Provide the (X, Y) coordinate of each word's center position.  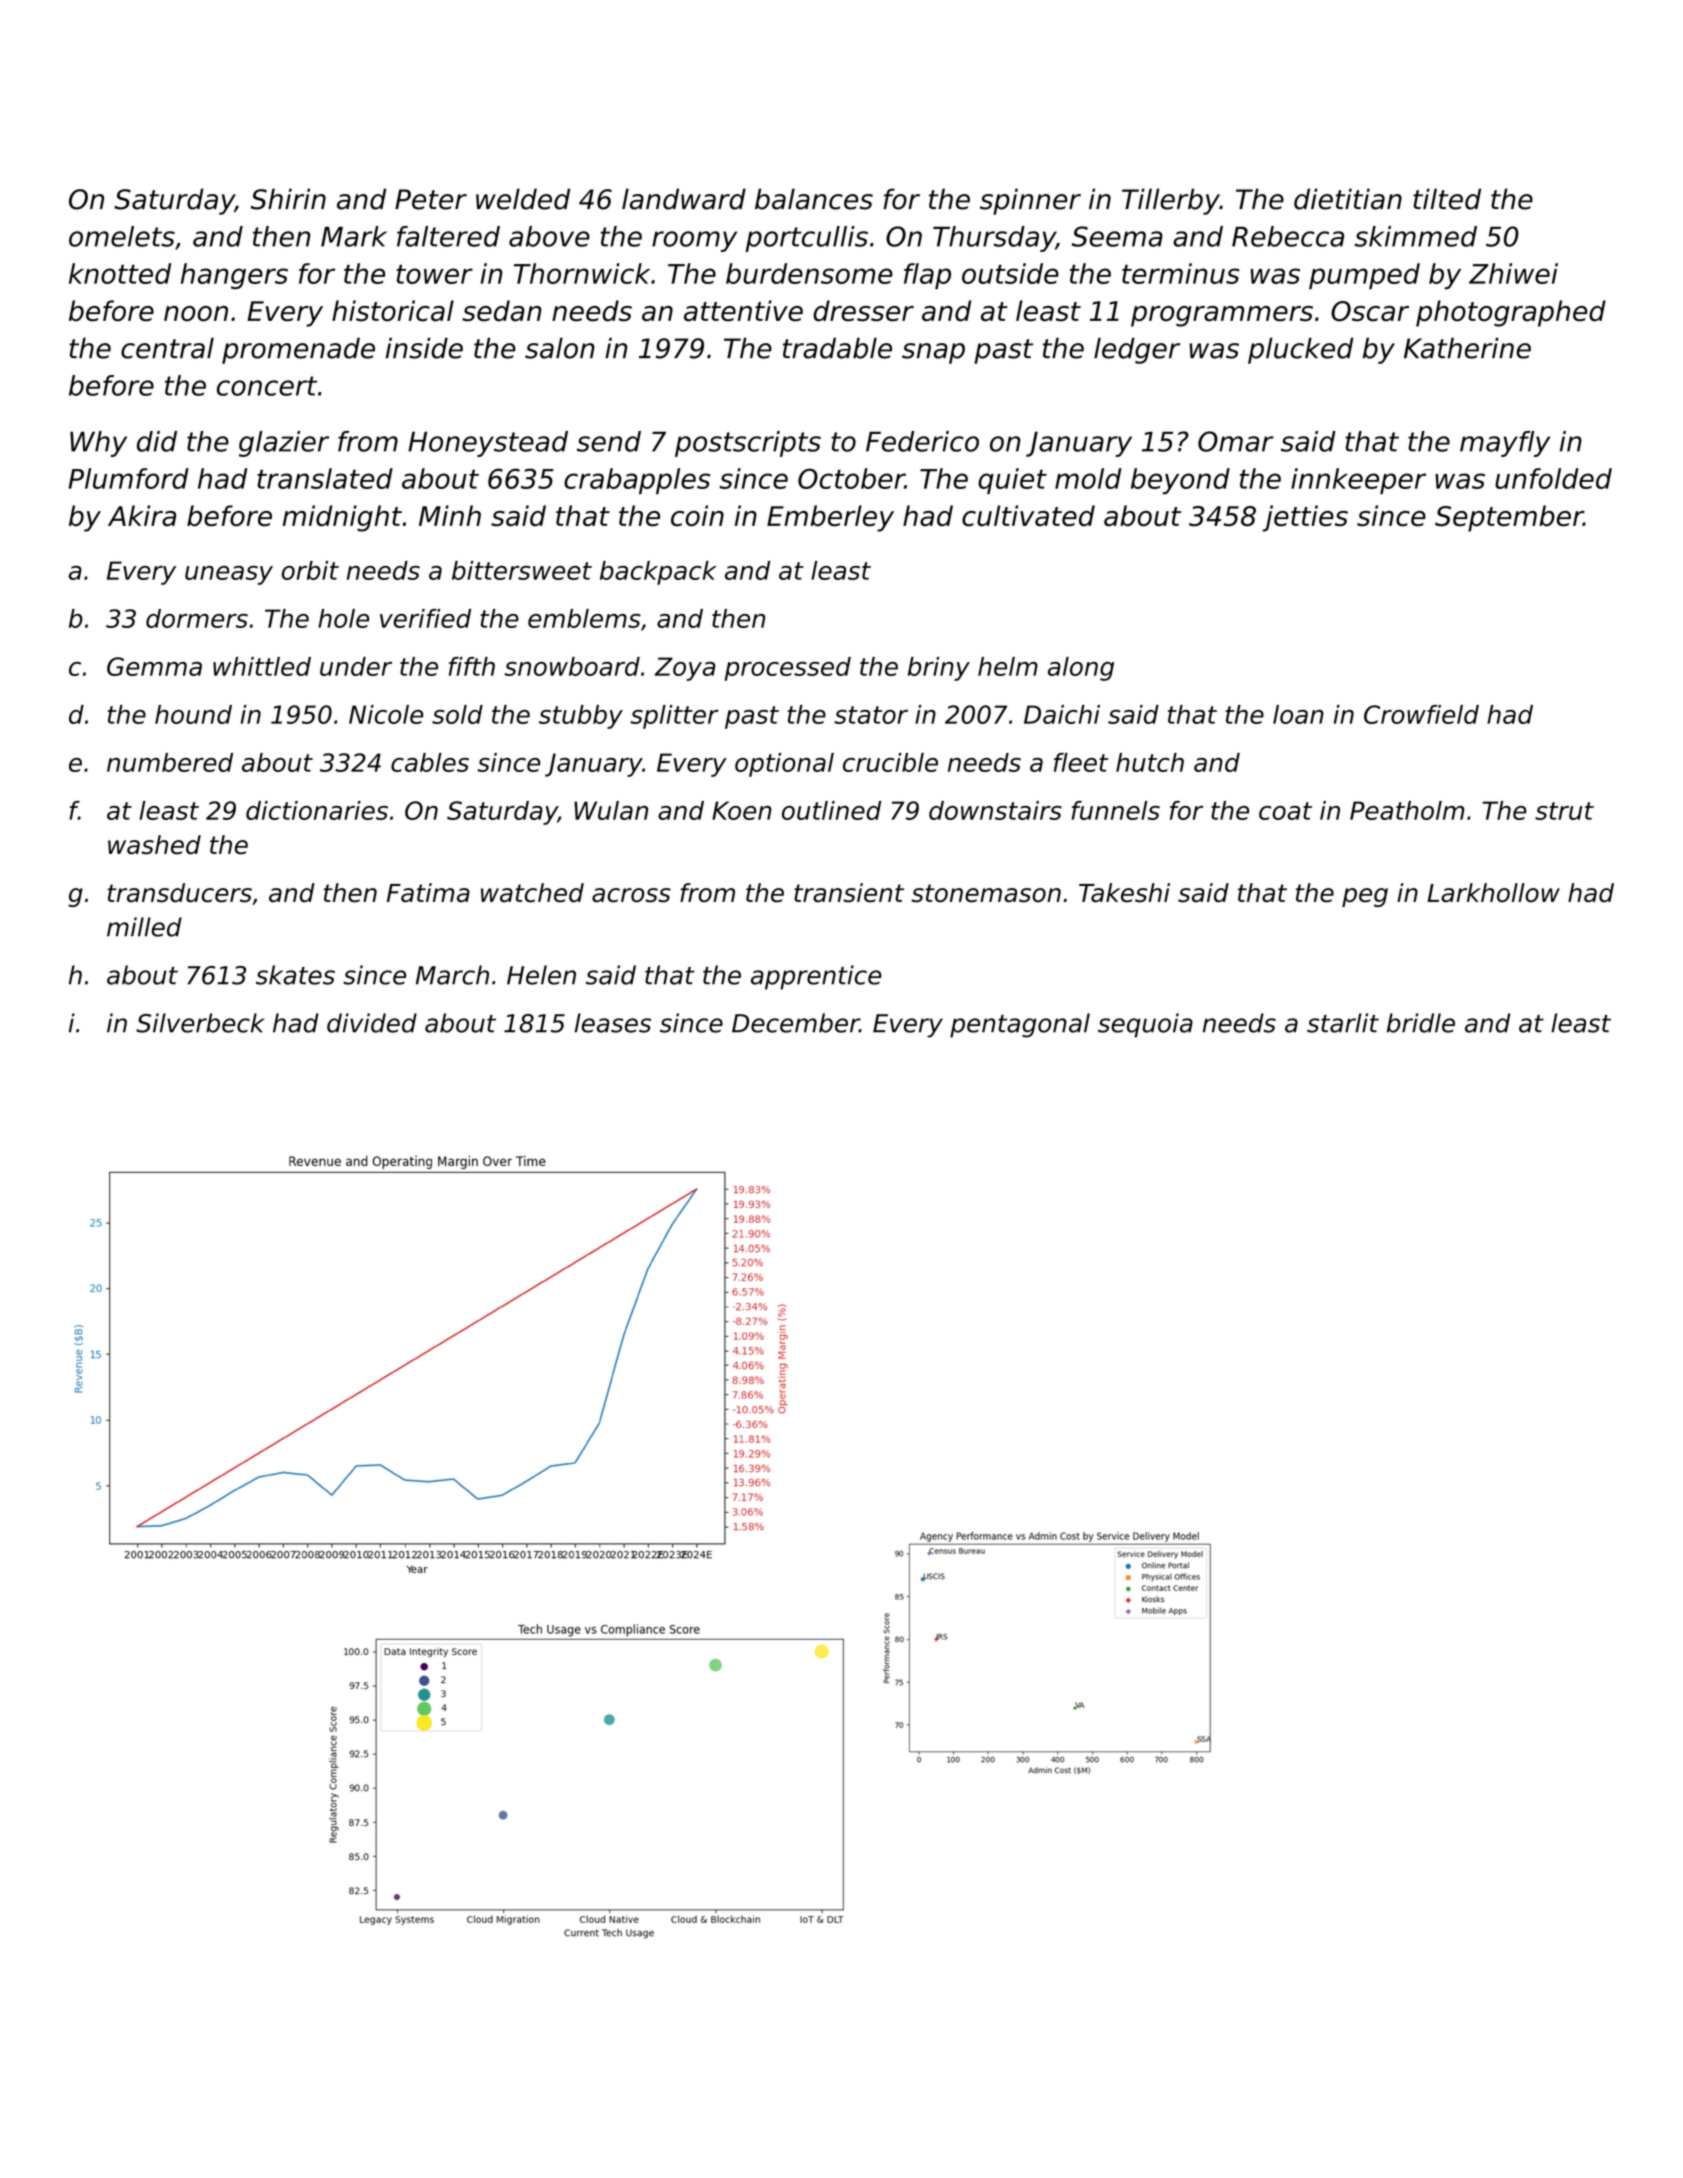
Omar (1236, 441)
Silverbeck (200, 1023)
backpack (658, 573)
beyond (1180, 481)
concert (267, 386)
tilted (1447, 199)
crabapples (637, 481)
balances (814, 199)
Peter (431, 199)
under (356, 666)
